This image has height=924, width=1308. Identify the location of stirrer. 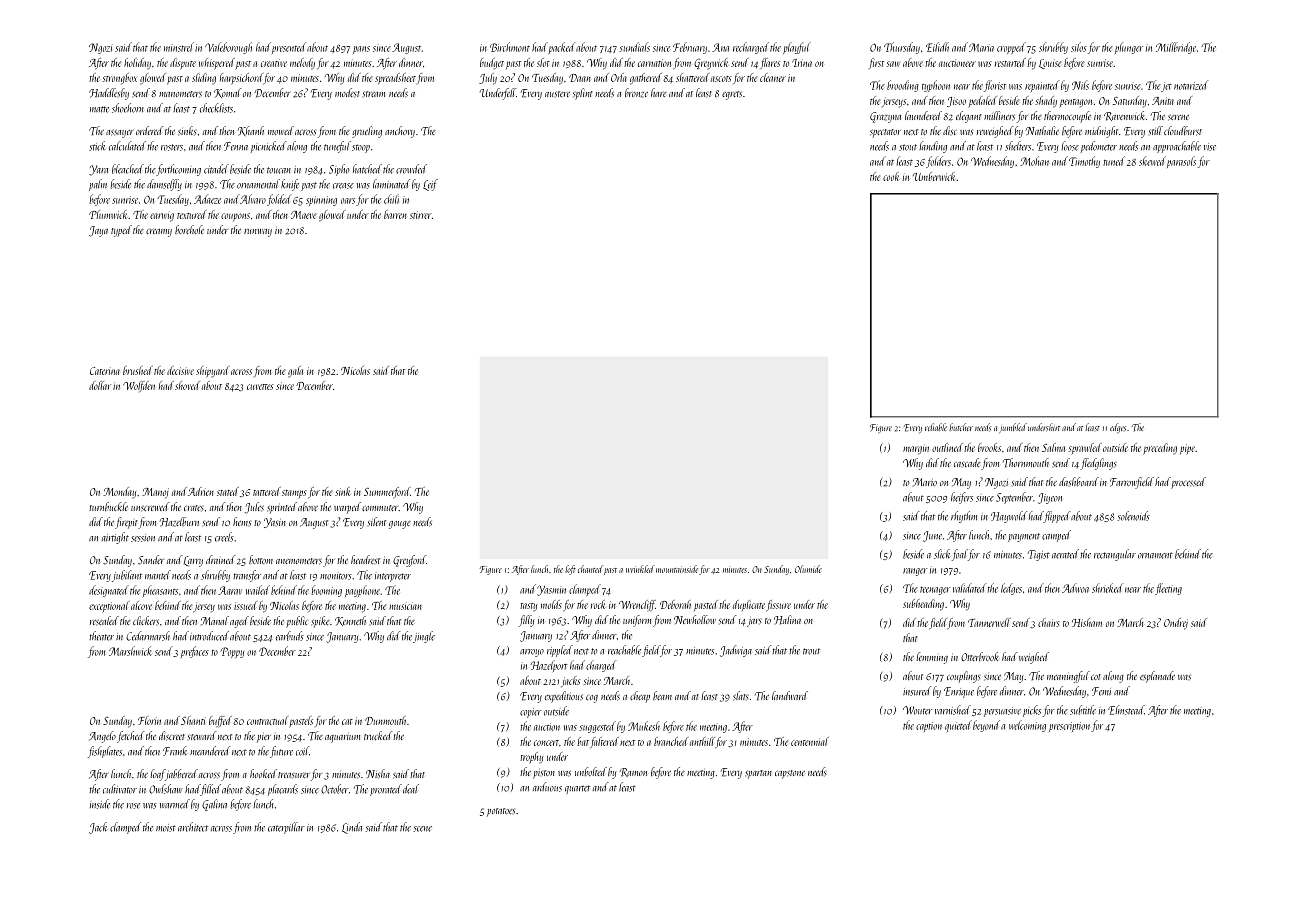
(421, 215).
